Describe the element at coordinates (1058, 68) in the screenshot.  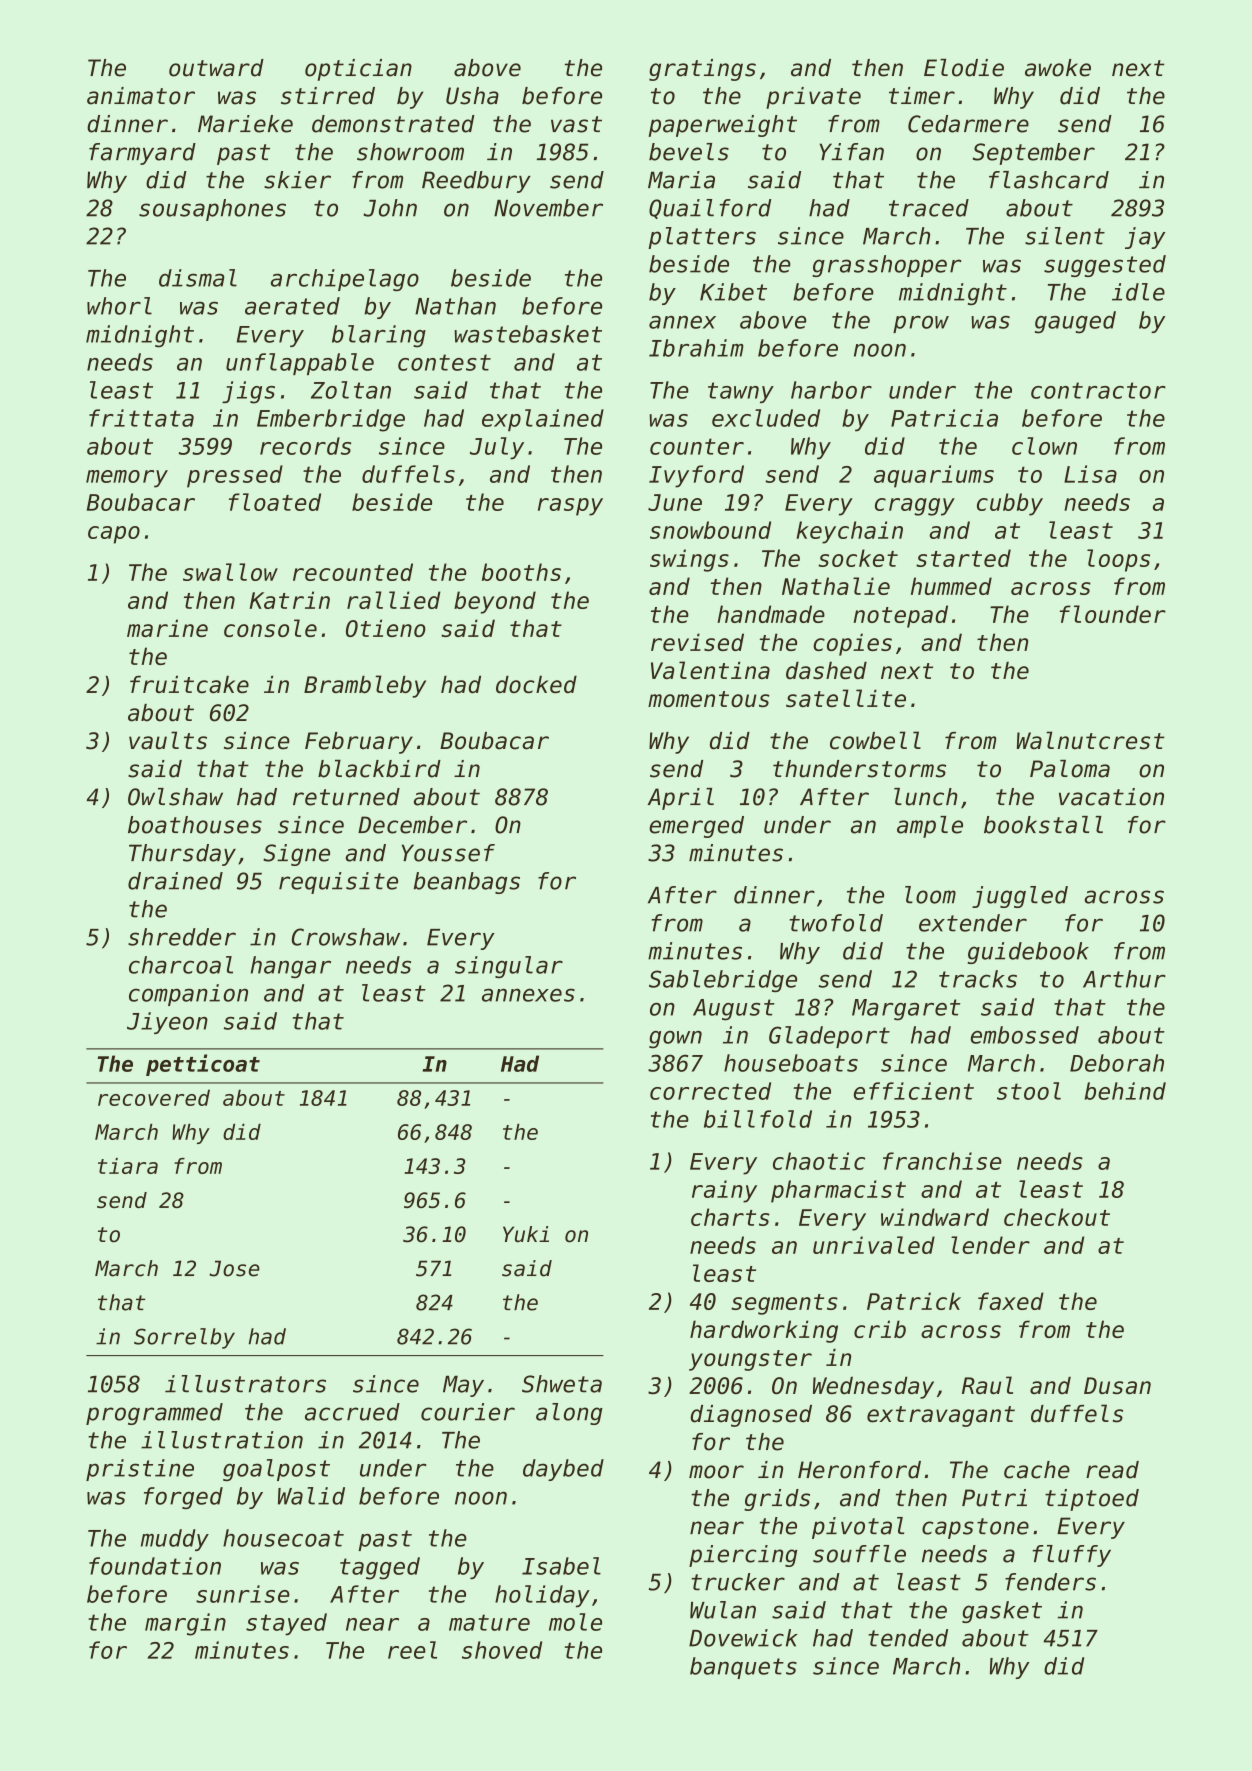
I see `awoke` at that location.
